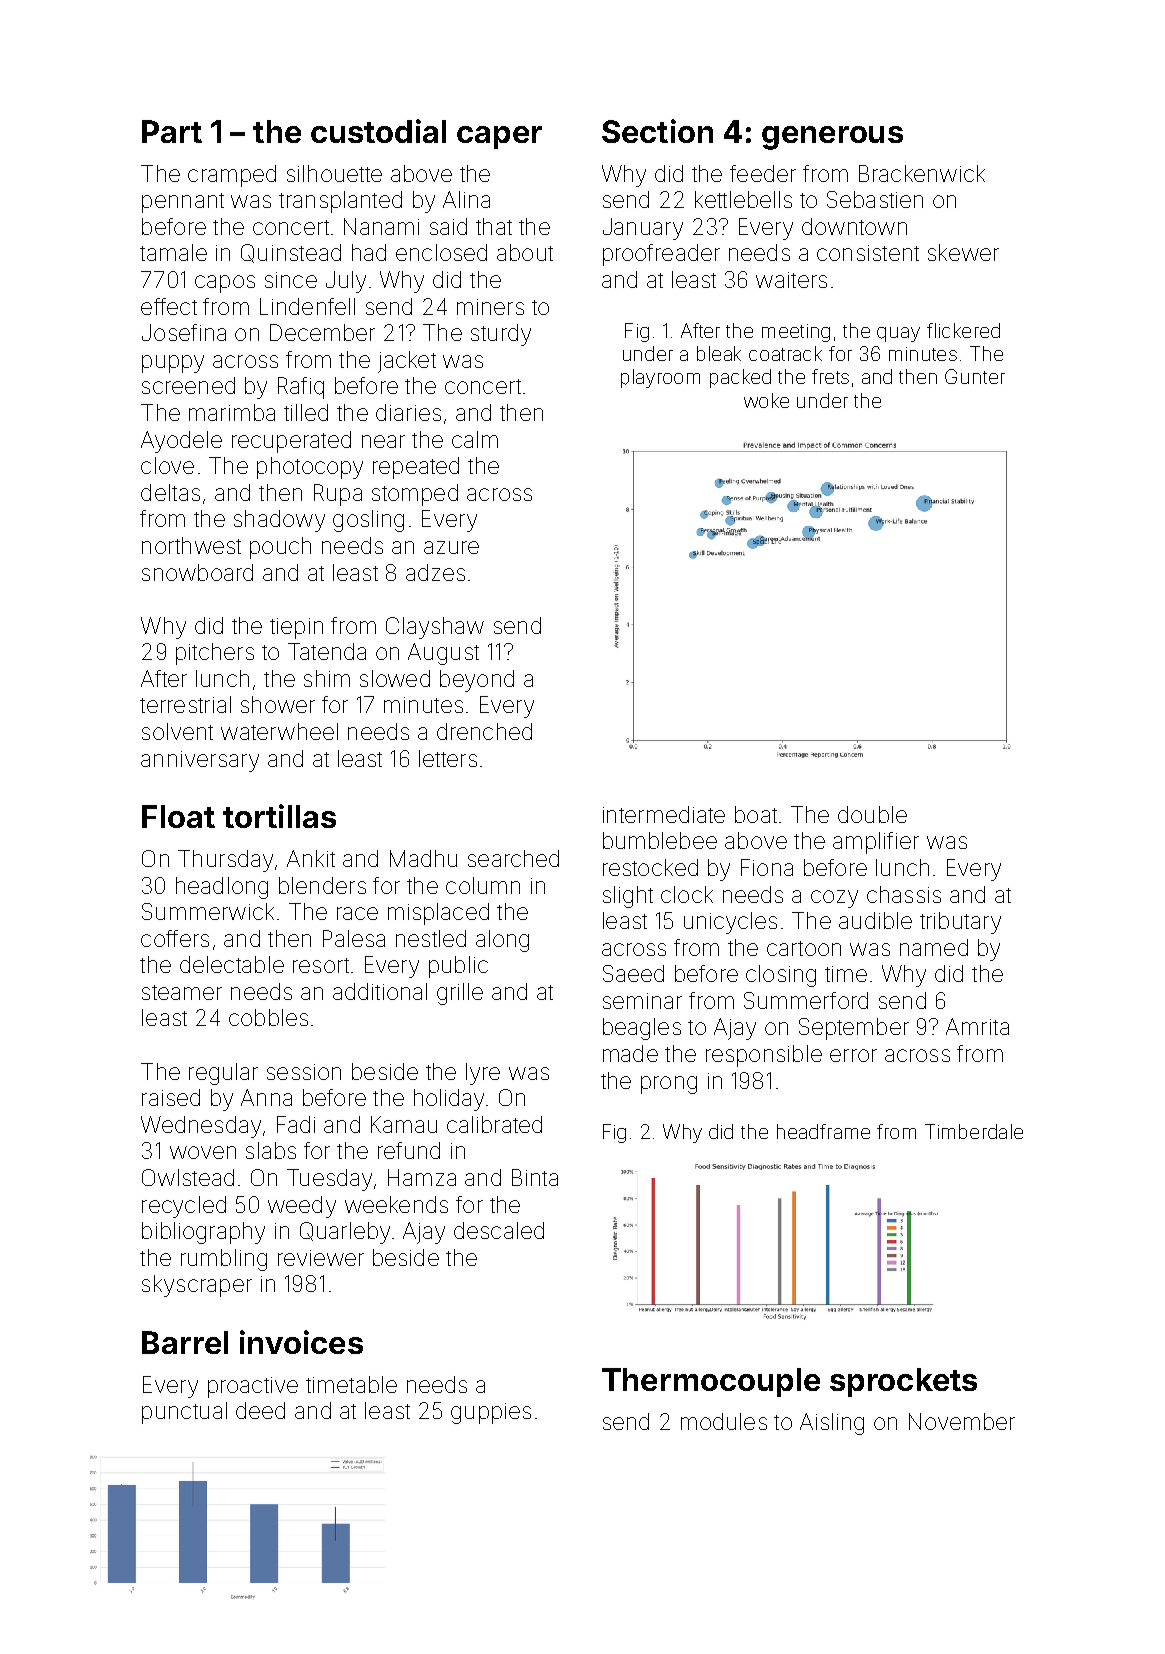  Describe the element at coordinates (279, 816) in the screenshot. I see `tortillas` at that location.
